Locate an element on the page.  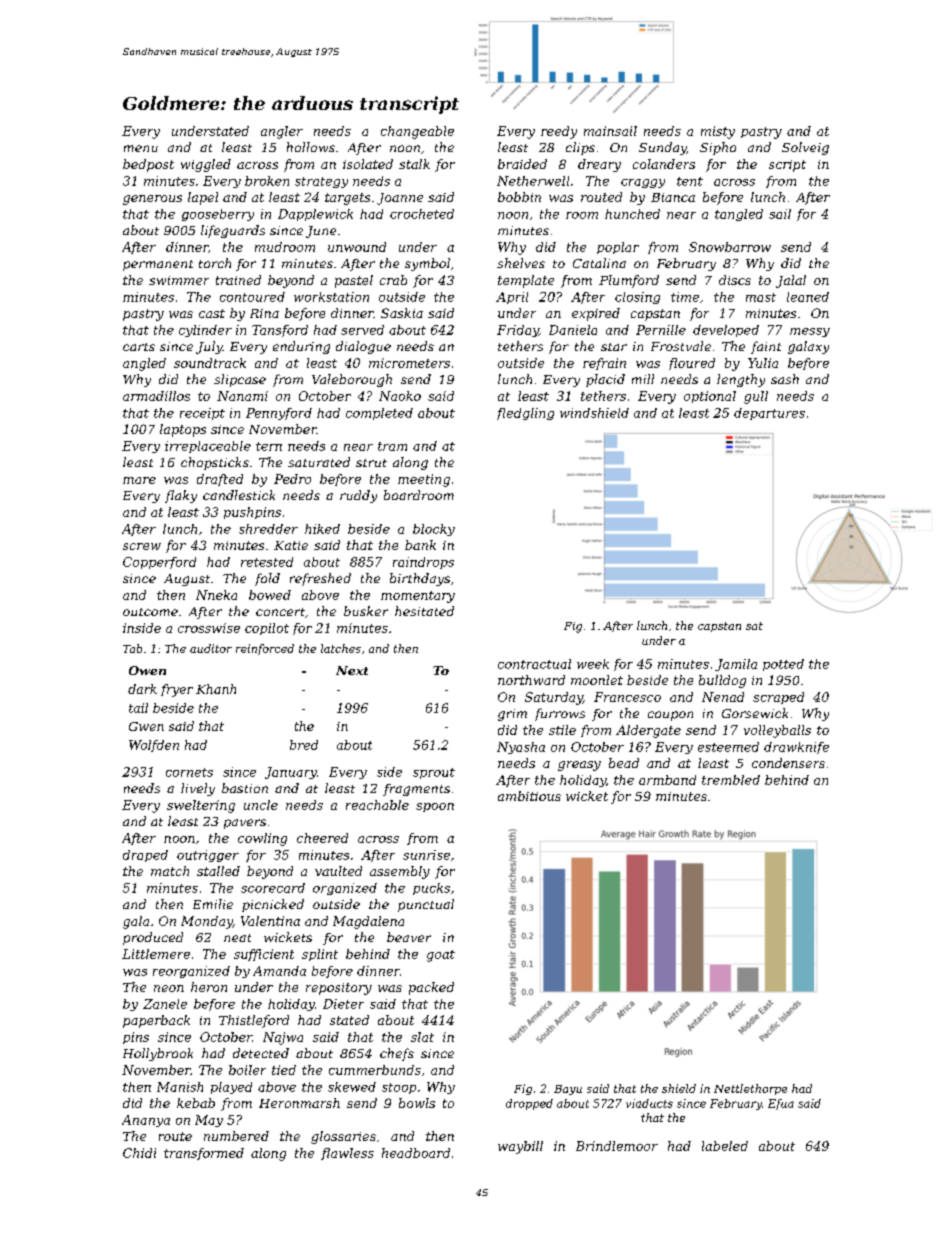
hesitated is located at coordinates (424, 611).
